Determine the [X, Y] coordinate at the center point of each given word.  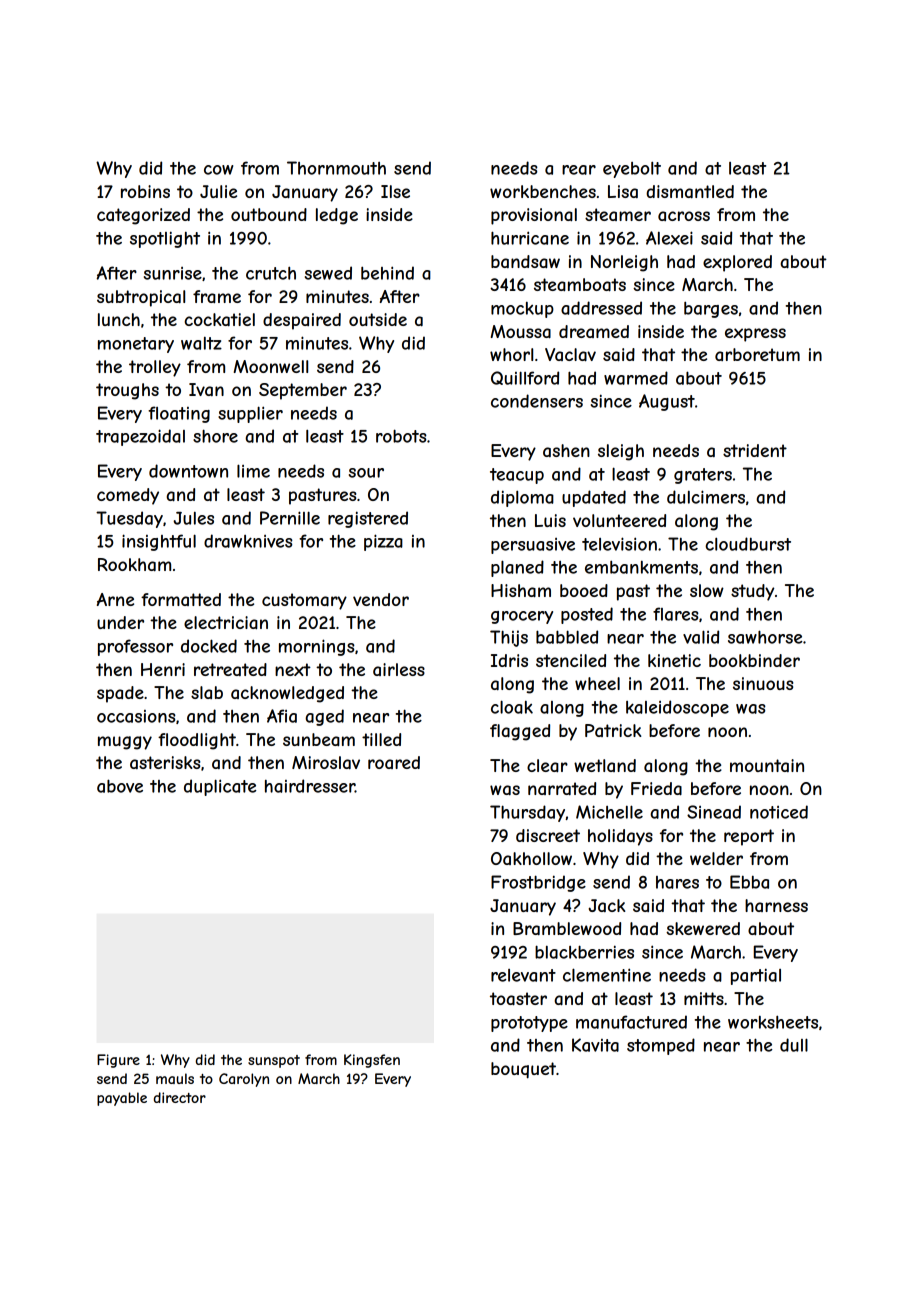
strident [755, 450]
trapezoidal [140, 437]
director [180, 1097]
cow [218, 170]
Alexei [669, 238]
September [303, 391]
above [120, 786]
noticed [779, 812]
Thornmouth [336, 168]
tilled [381, 739]
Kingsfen [372, 1061]
